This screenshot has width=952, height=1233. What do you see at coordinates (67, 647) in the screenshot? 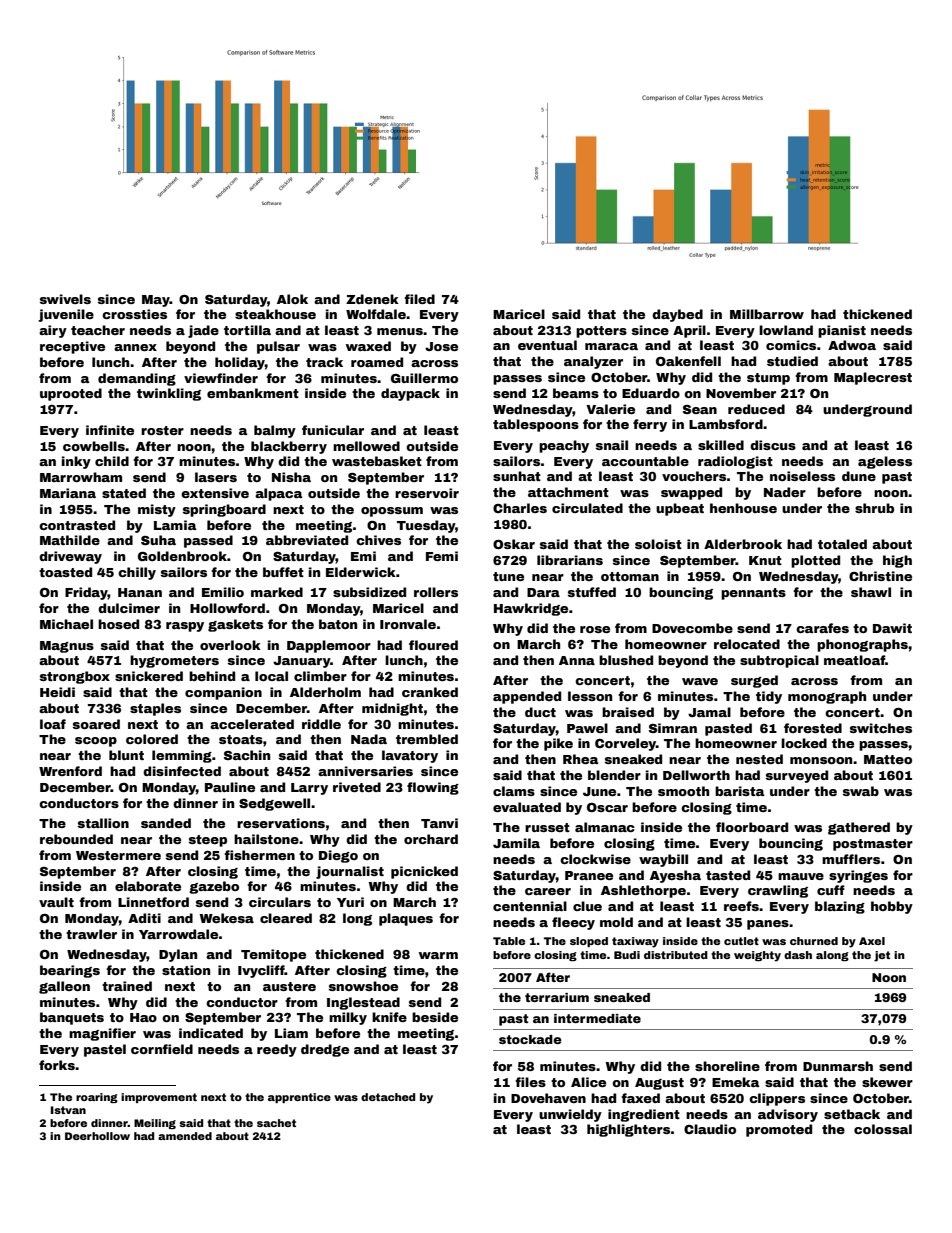
I see `Magnus` at bounding box center [67, 647].
